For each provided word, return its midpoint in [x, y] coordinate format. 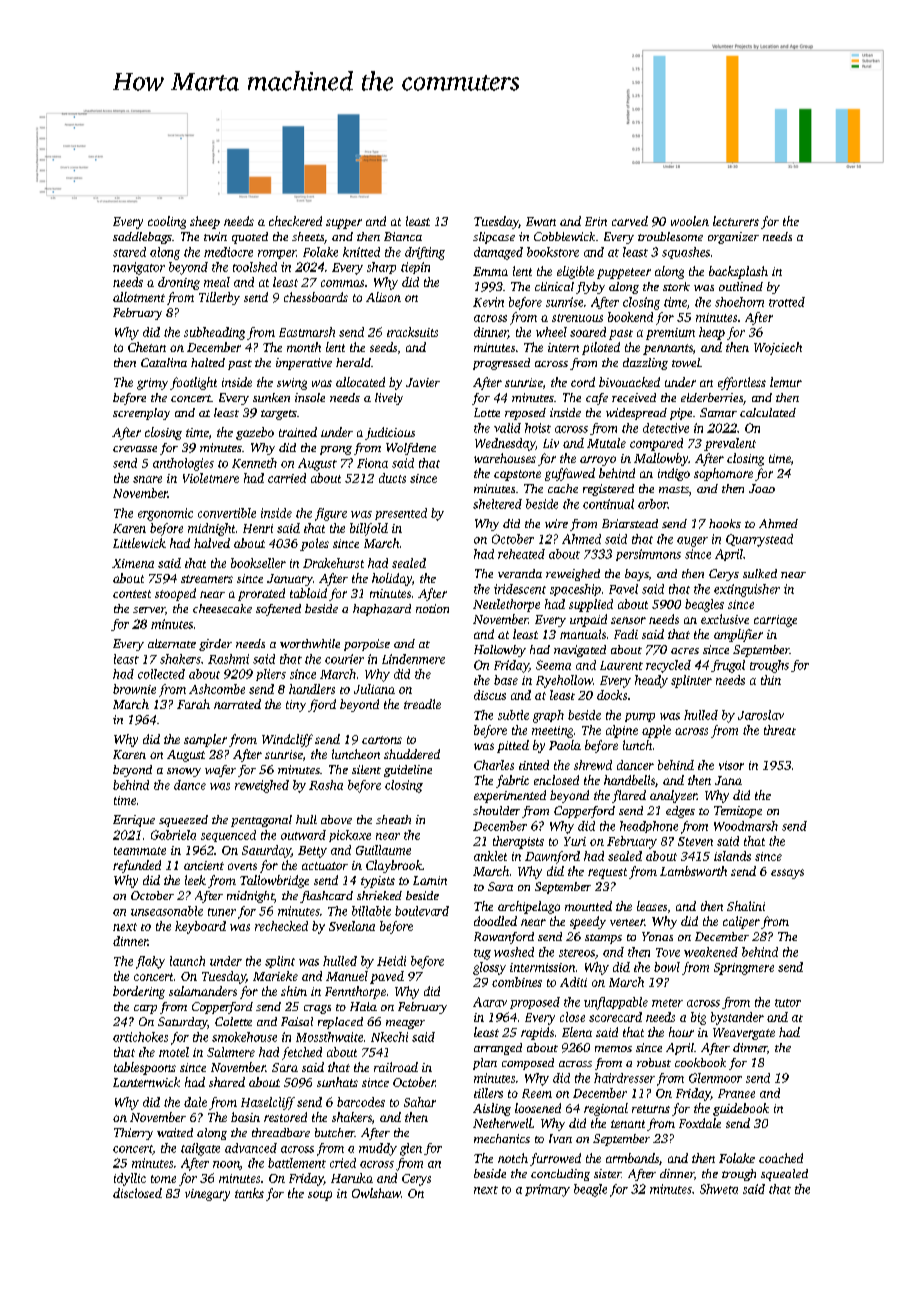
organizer [733, 238]
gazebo [255, 433]
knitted [361, 252]
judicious [390, 433]
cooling [167, 222]
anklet [490, 856]
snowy [184, 772]
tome [163, 1179]
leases [652, 906]
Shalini [746, 906]
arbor [653, 504]
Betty [312, 852]
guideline [408, 771]
